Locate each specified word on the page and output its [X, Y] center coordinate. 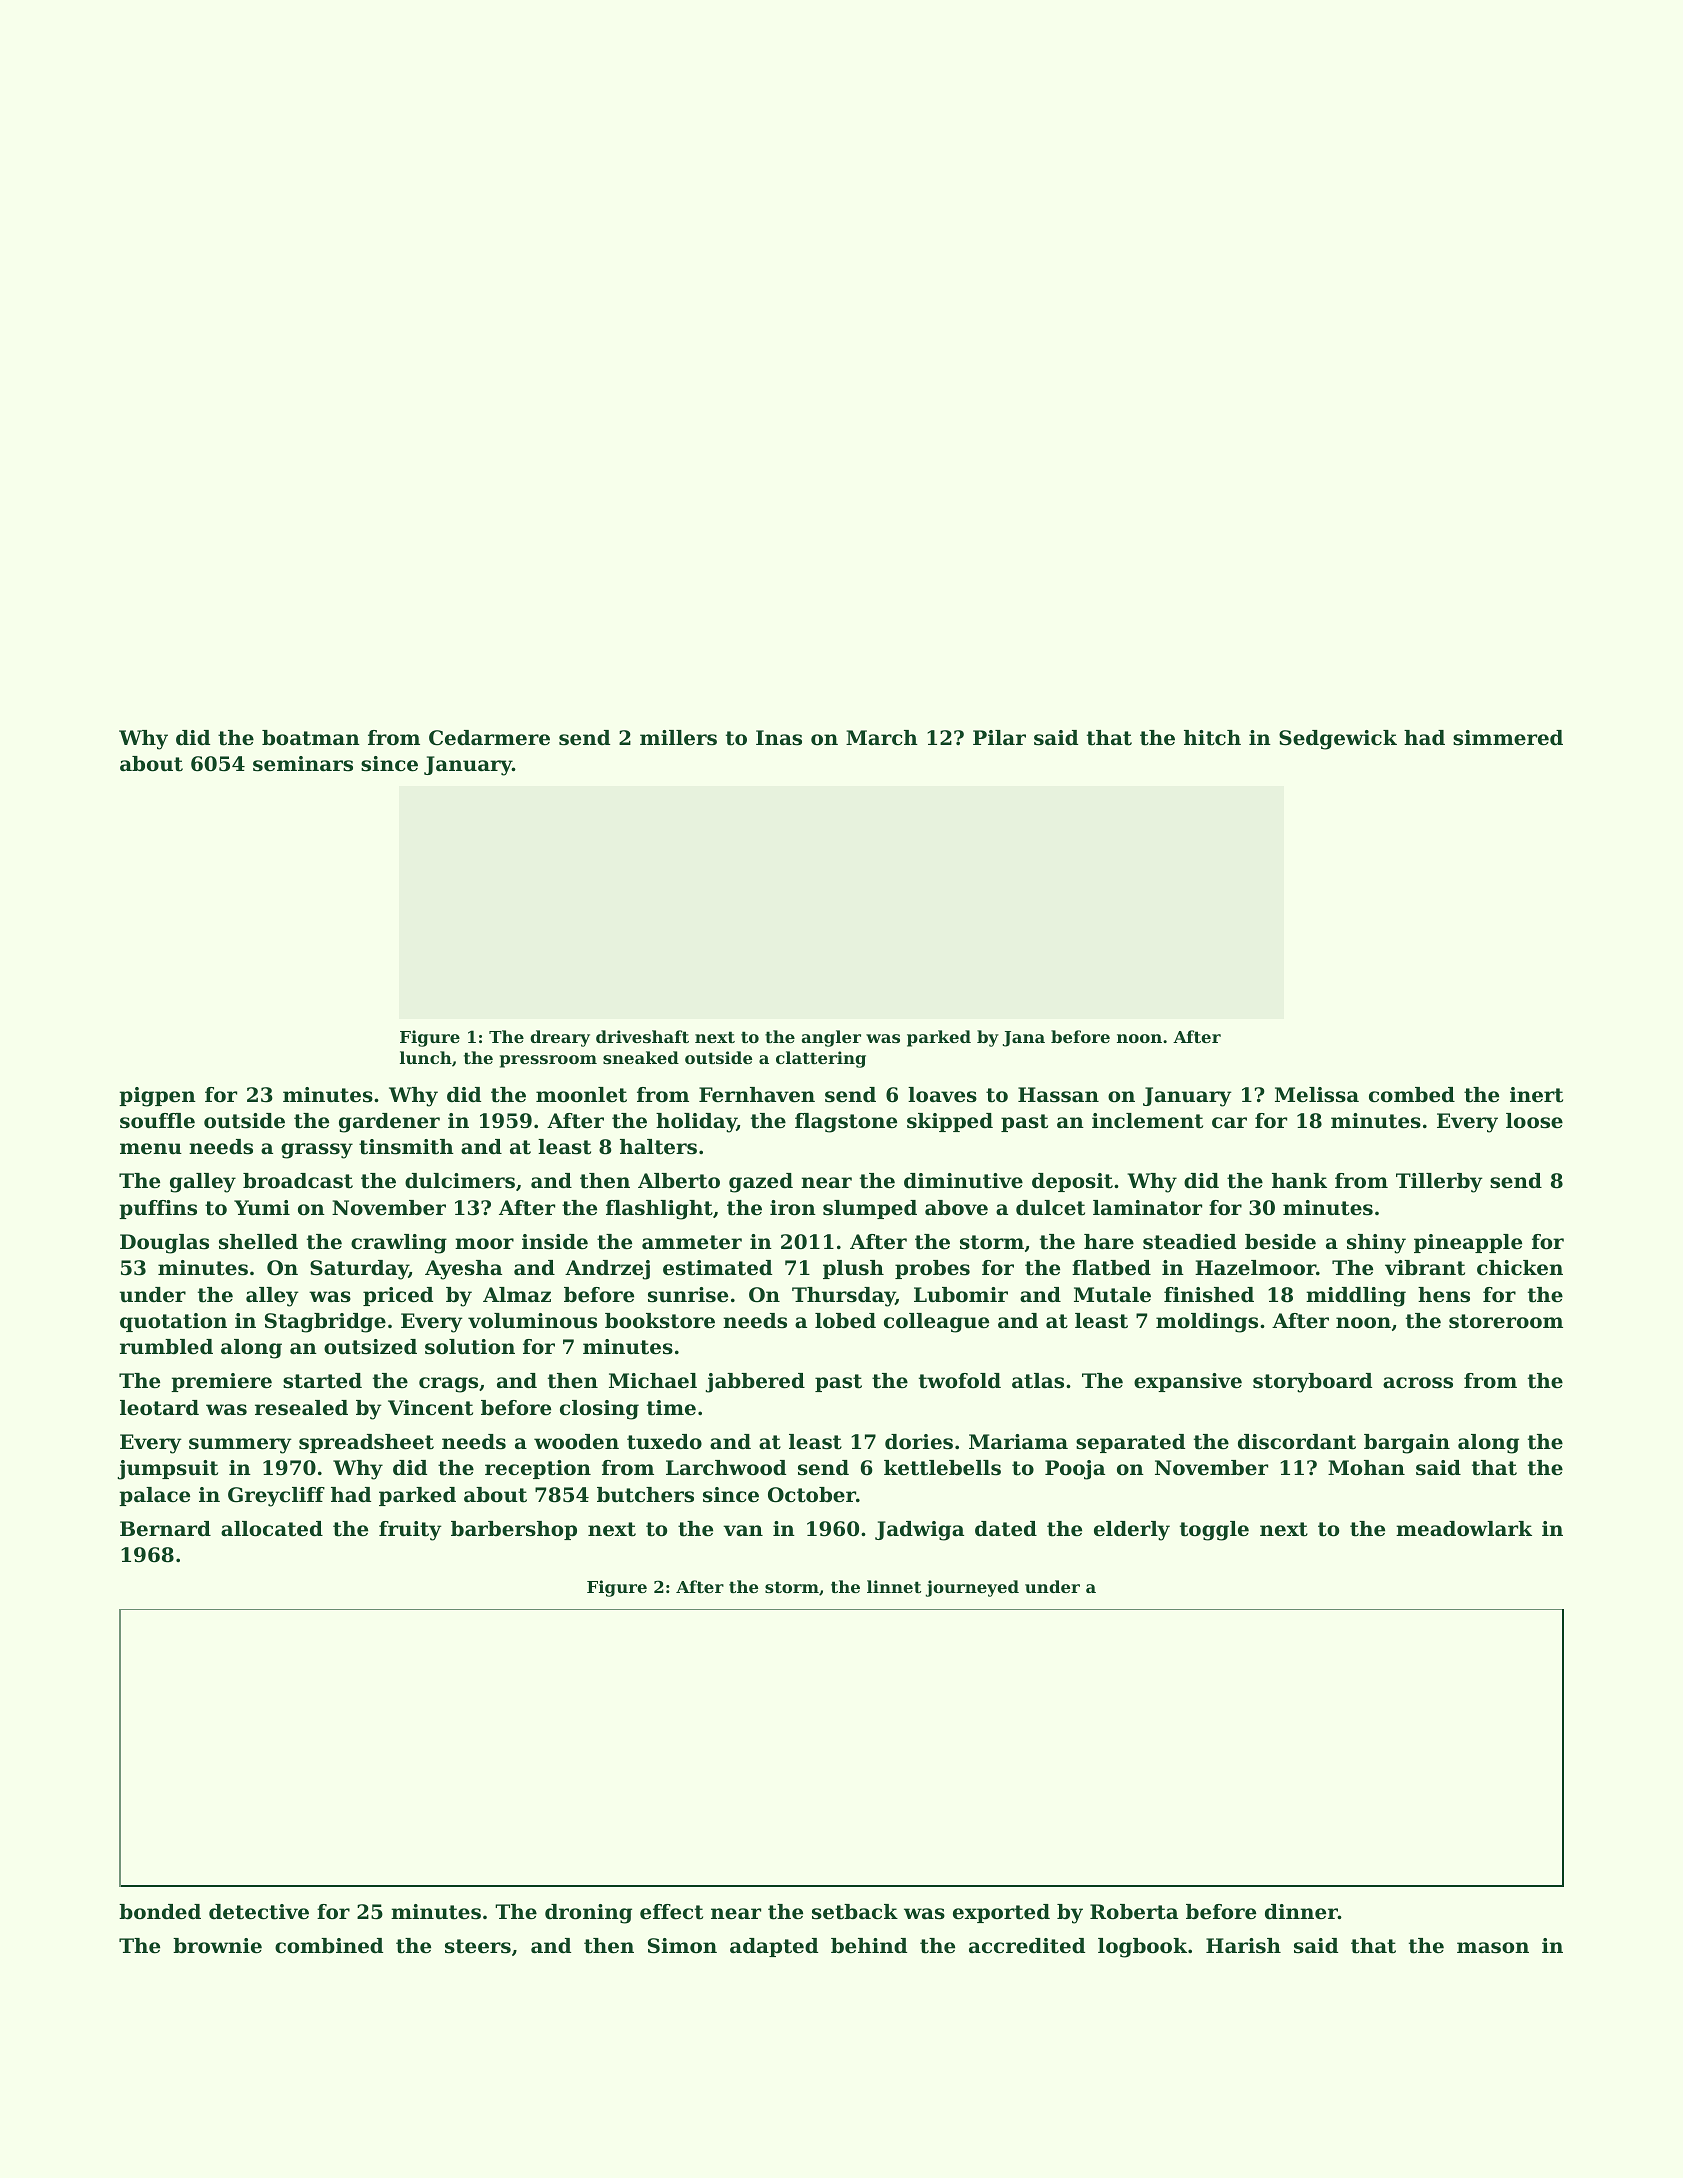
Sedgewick [1338, 740]
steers [478, 1946]
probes [932, 1269]
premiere [221, 1382]
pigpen [157, 1097]
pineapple [1468, 1243]
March [882, 738]
